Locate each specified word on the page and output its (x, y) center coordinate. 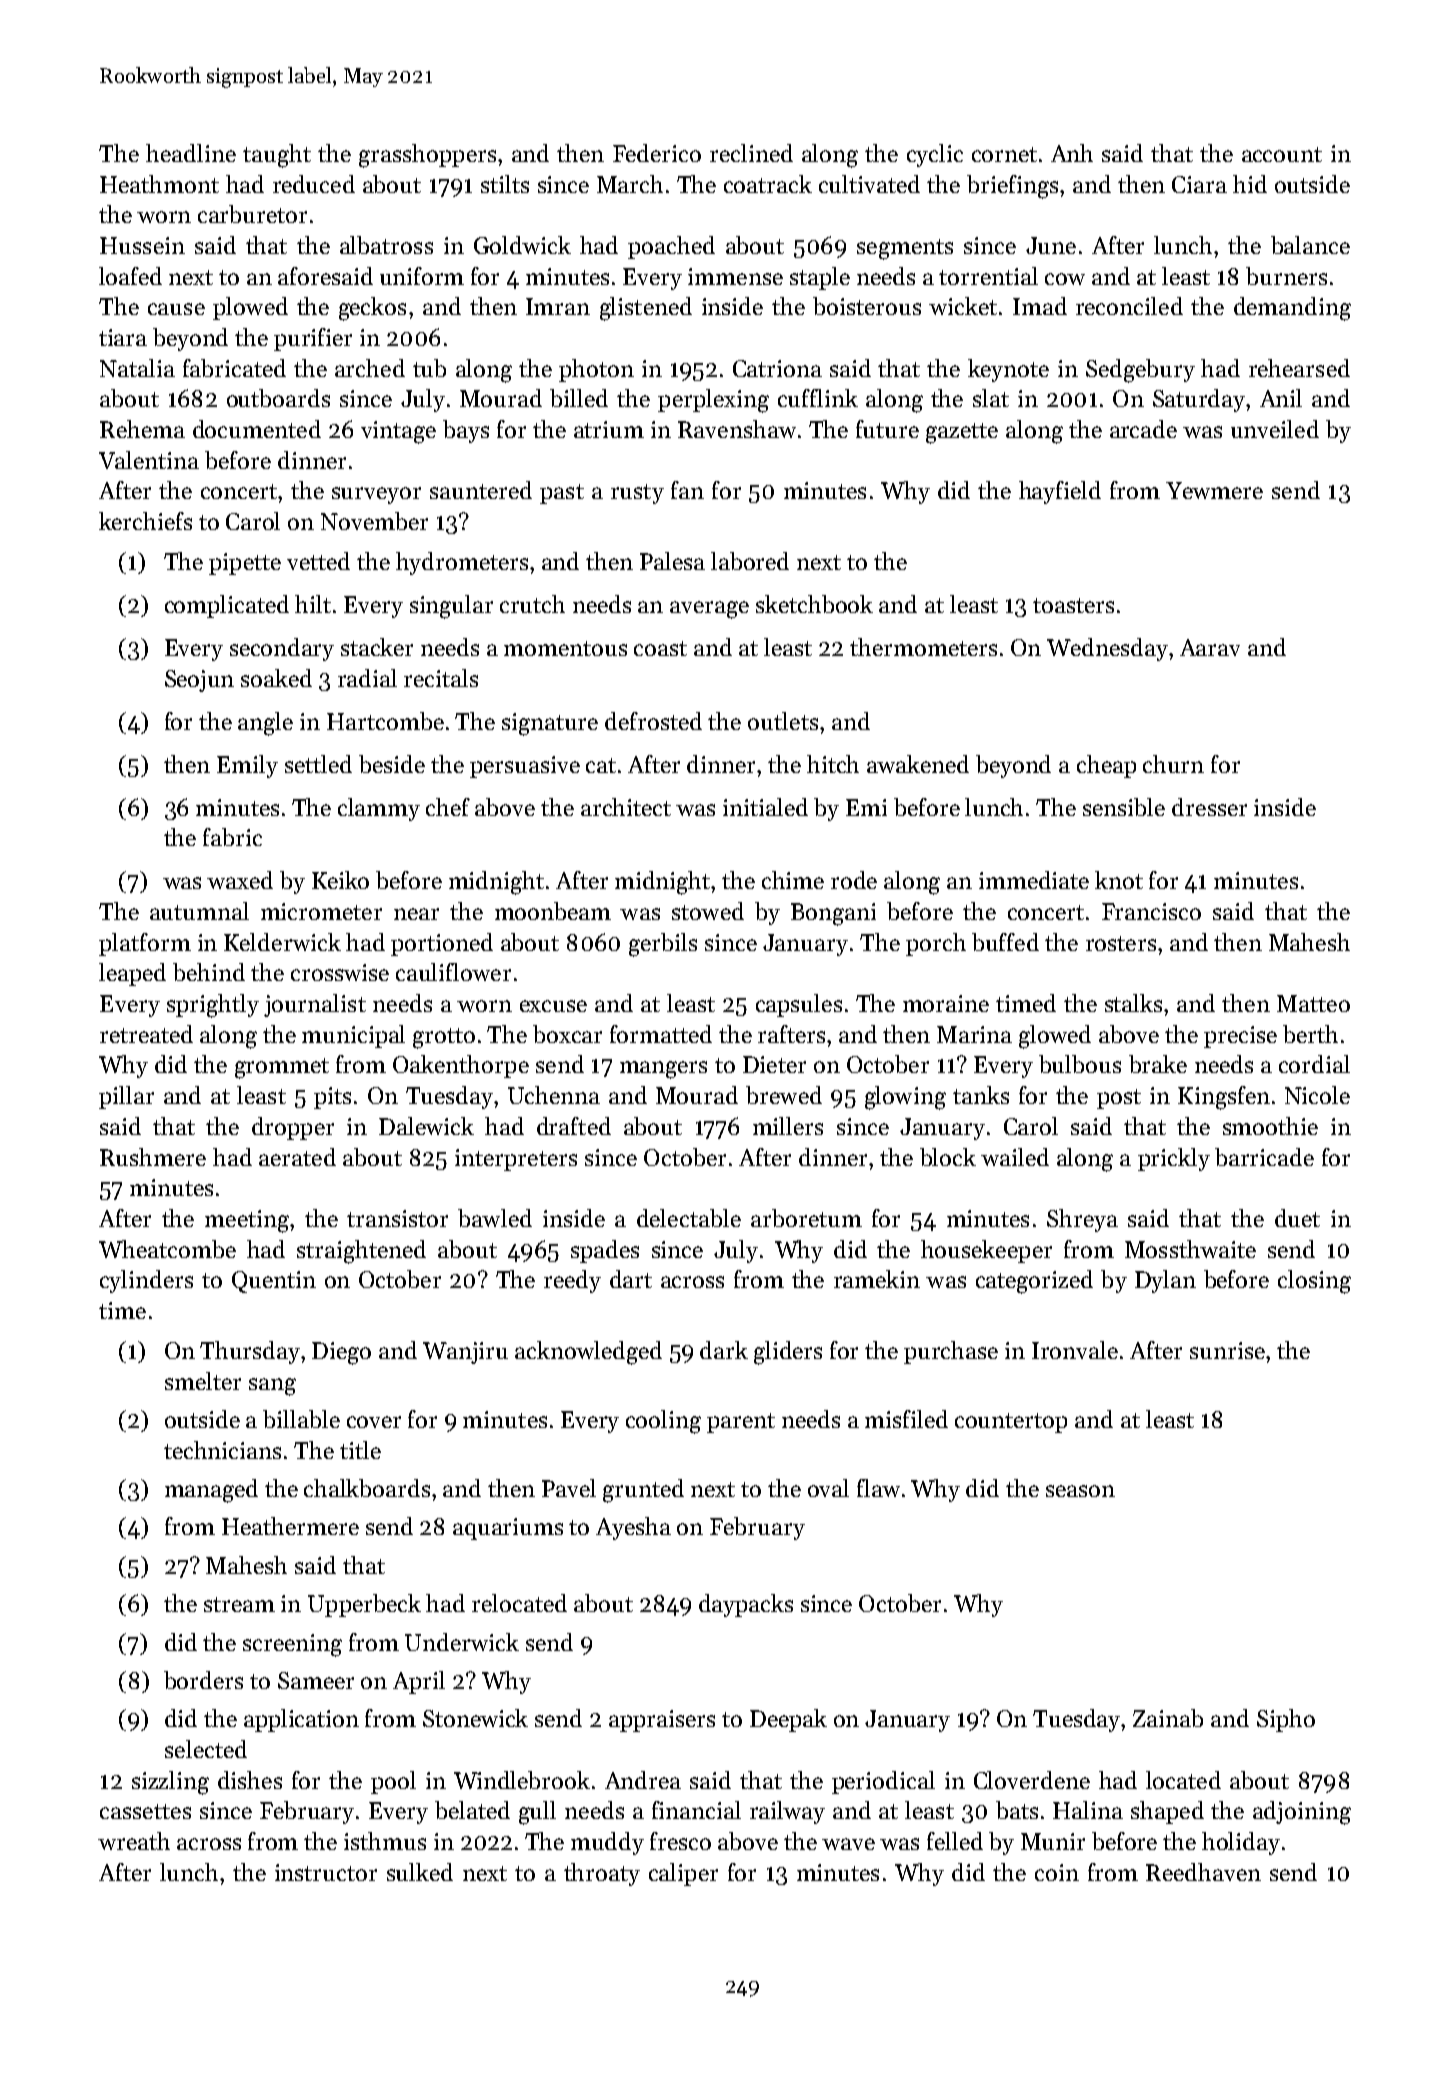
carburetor (252, 214)
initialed (765, 807)
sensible (1124, 807)
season (1080, 1491)
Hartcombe (385, 721)
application (301, 1720)
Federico (657, 153)
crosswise (340, 972)
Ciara (1199, 184)
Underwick (462, 1642)
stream (239, 1604)
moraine (946, 1003)
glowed (1055, 1037)
